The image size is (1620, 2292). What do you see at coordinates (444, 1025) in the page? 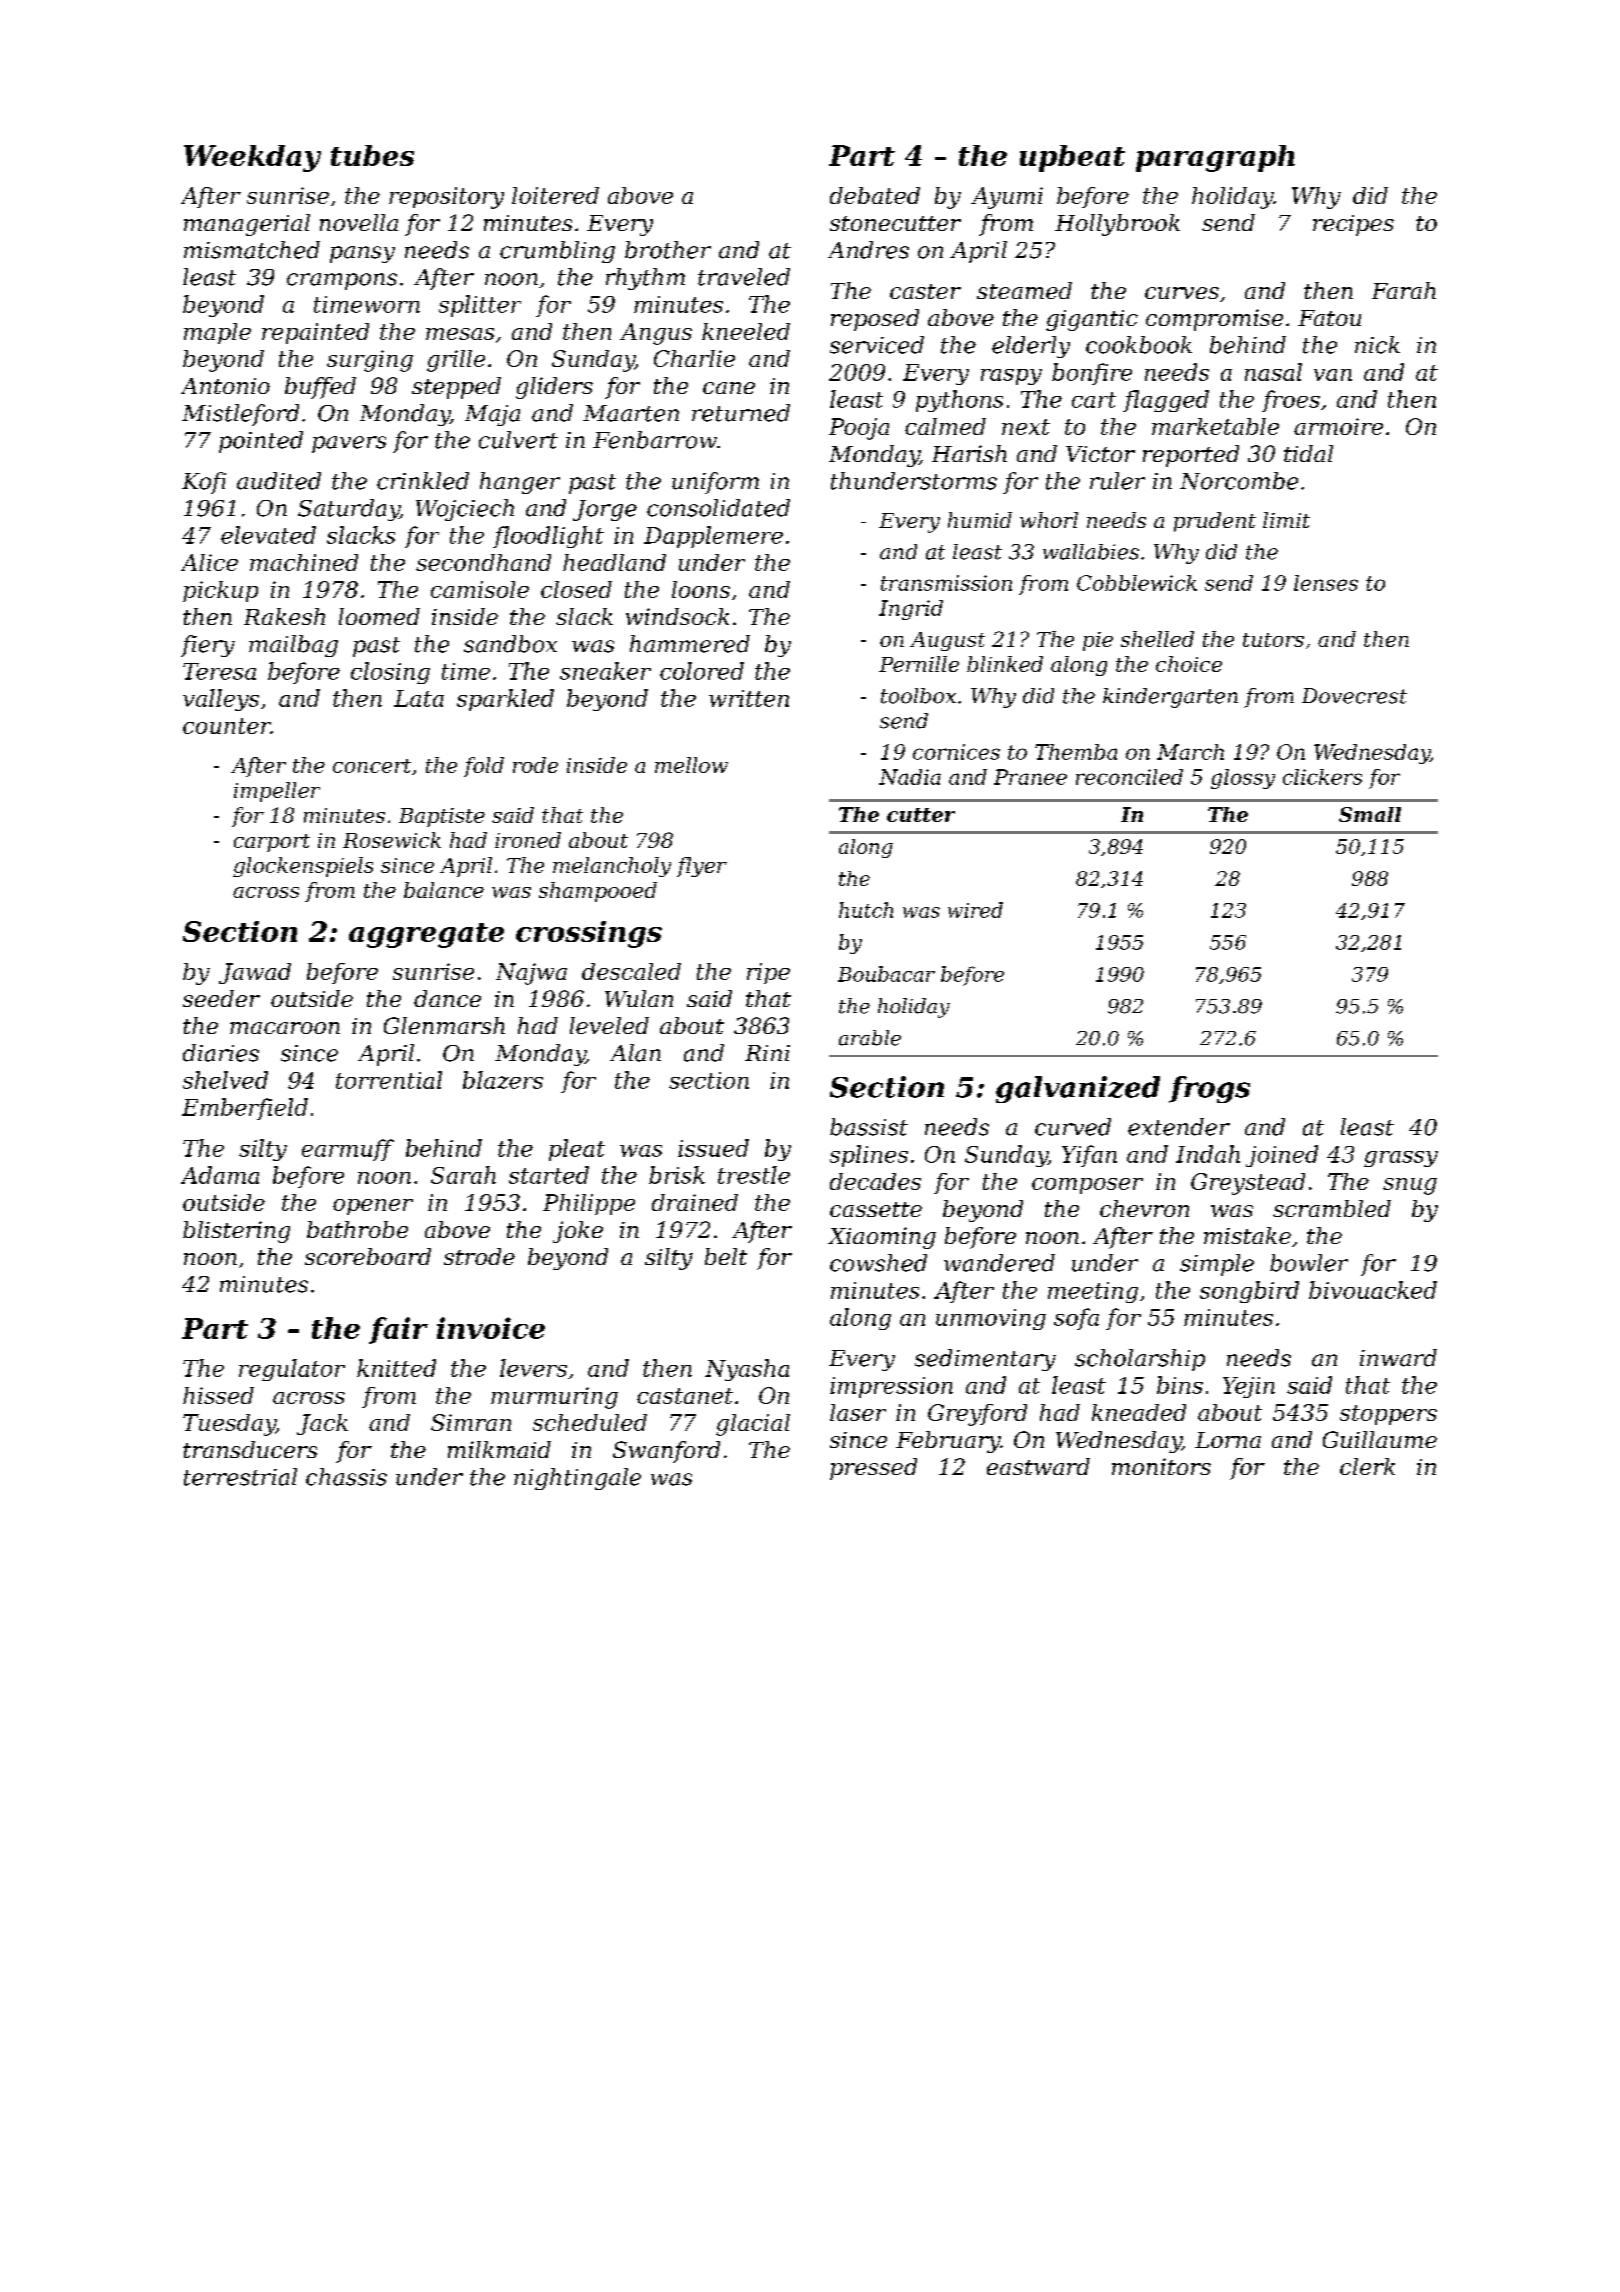
I see `Glenmarsh` at bounding box center [444, 1025].
